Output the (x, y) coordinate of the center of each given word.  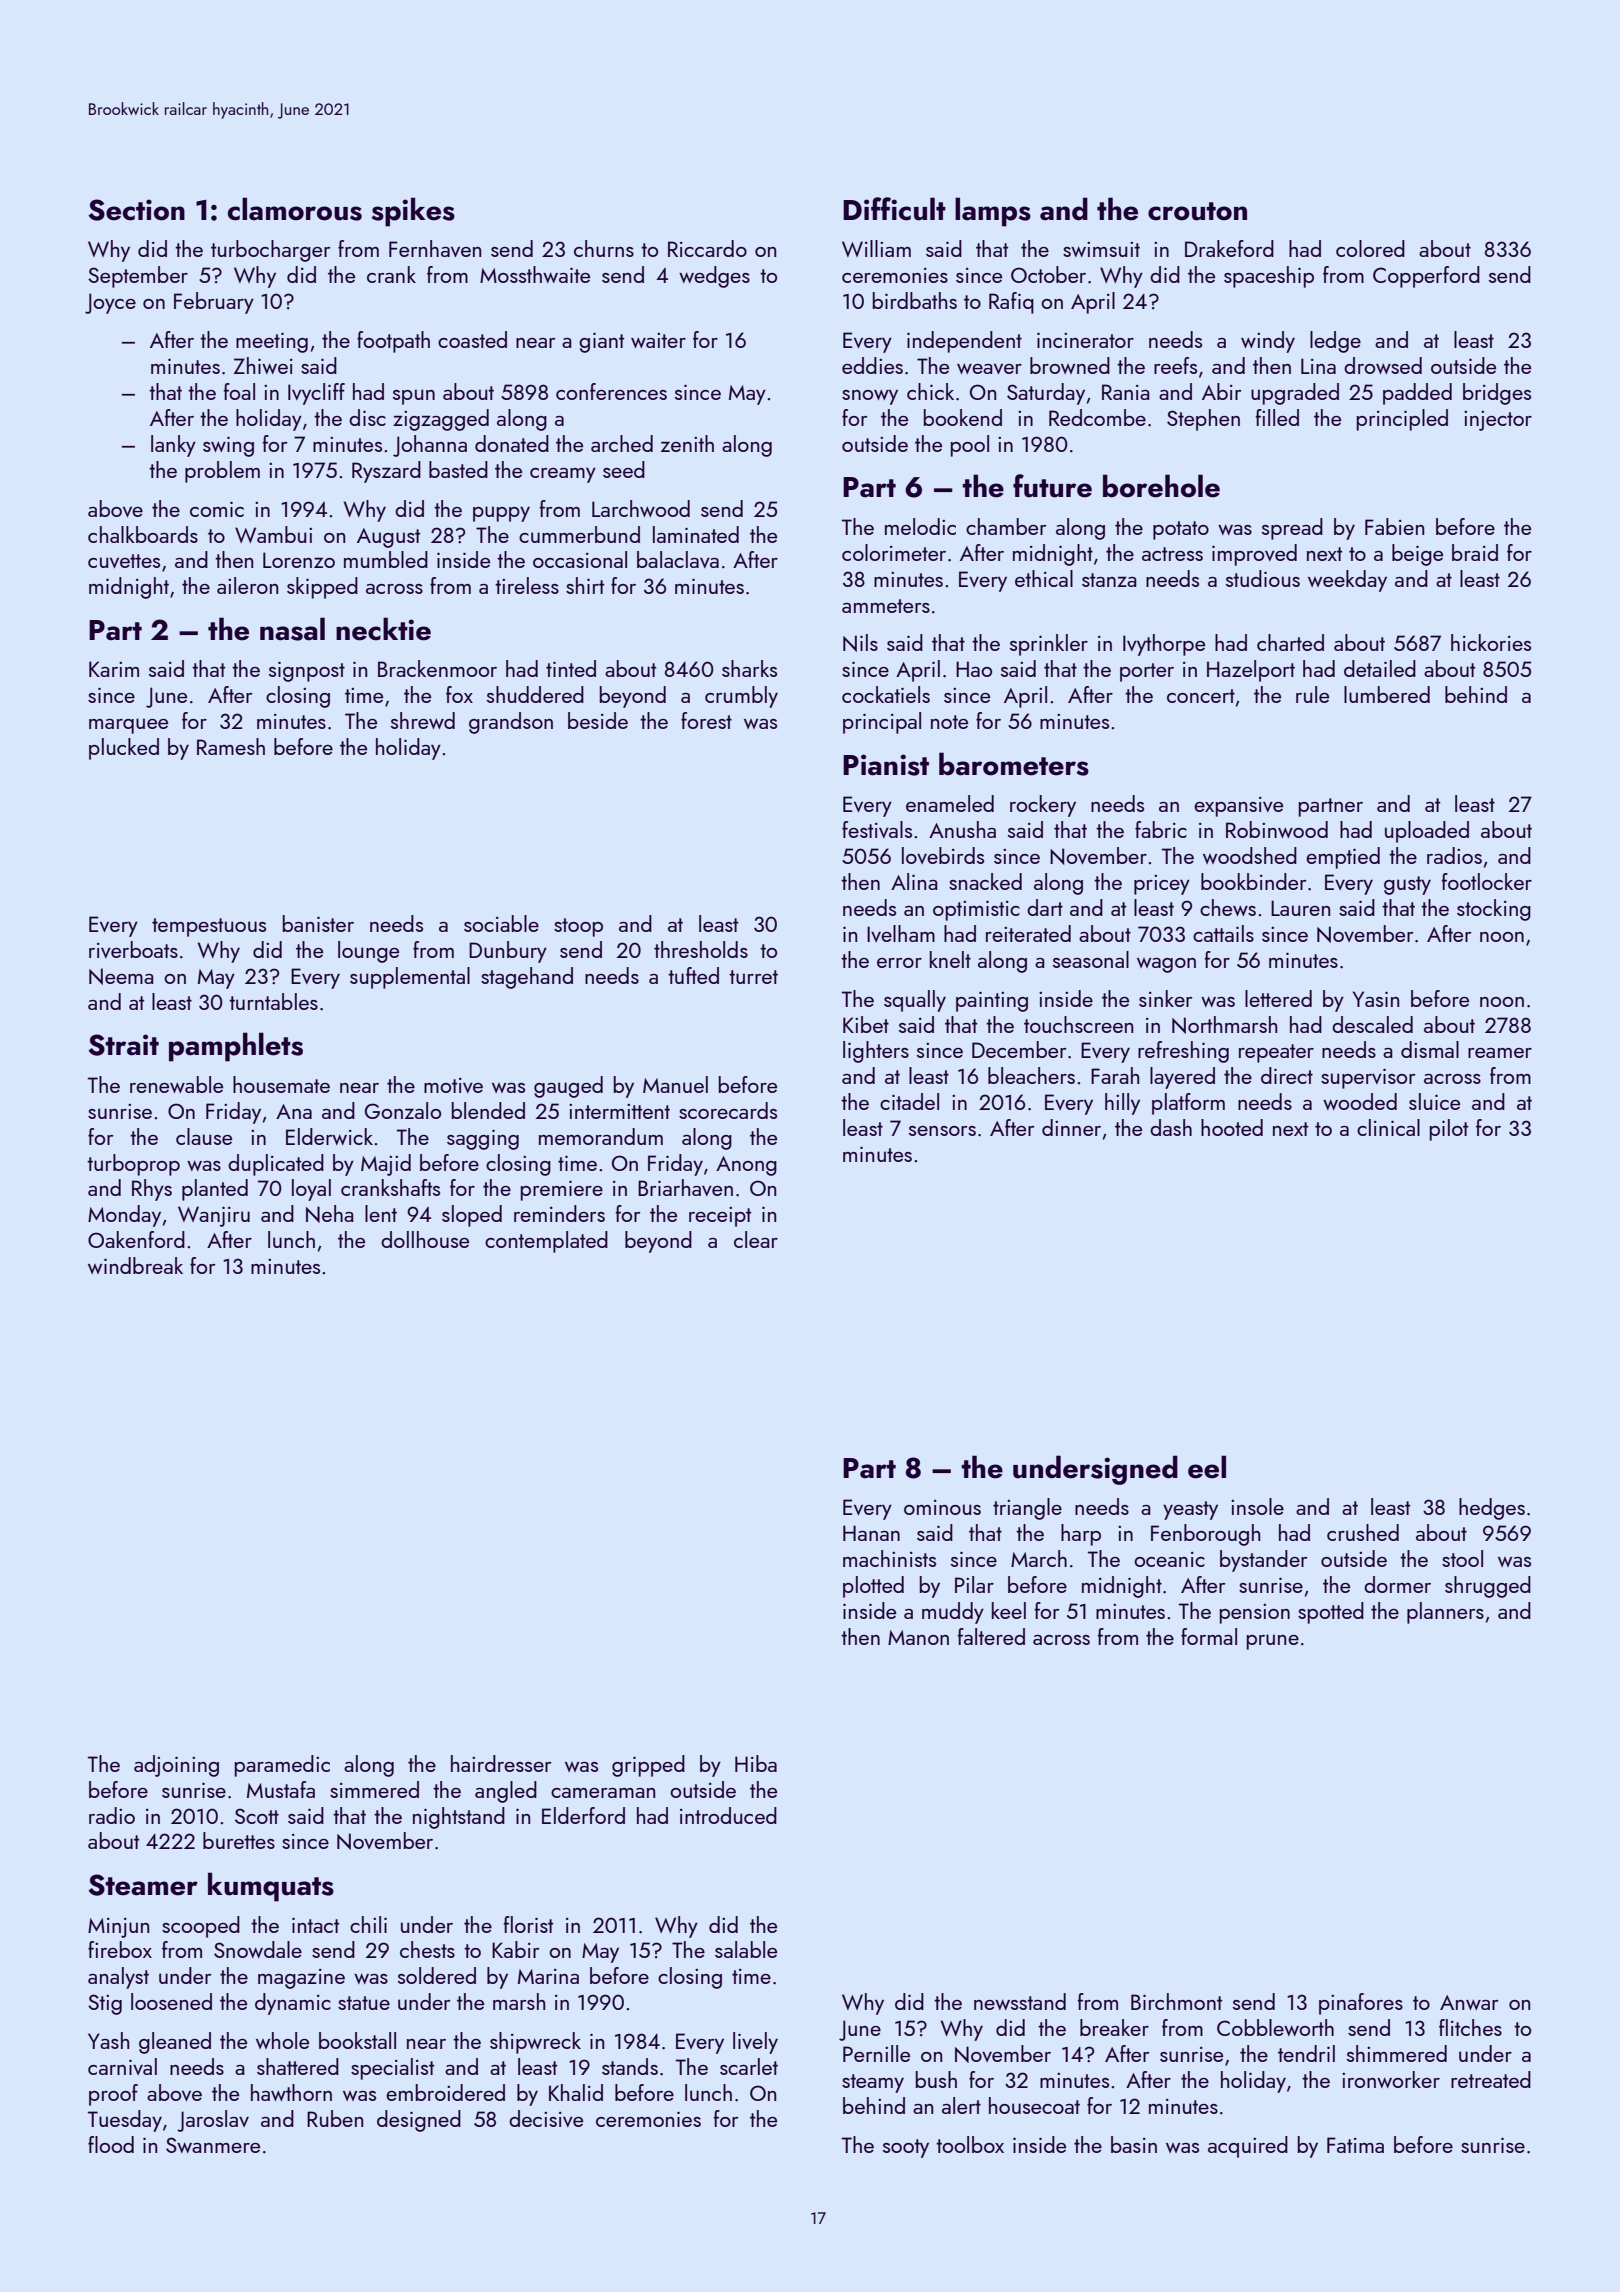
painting (992, 1001)
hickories (1491, 642)
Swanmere (213, 2145)
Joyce (110, 303)
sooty (906, 2148)
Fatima (1355, 2145)
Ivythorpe (1164, 645)
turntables (273, 1001)
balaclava (678, 559)
